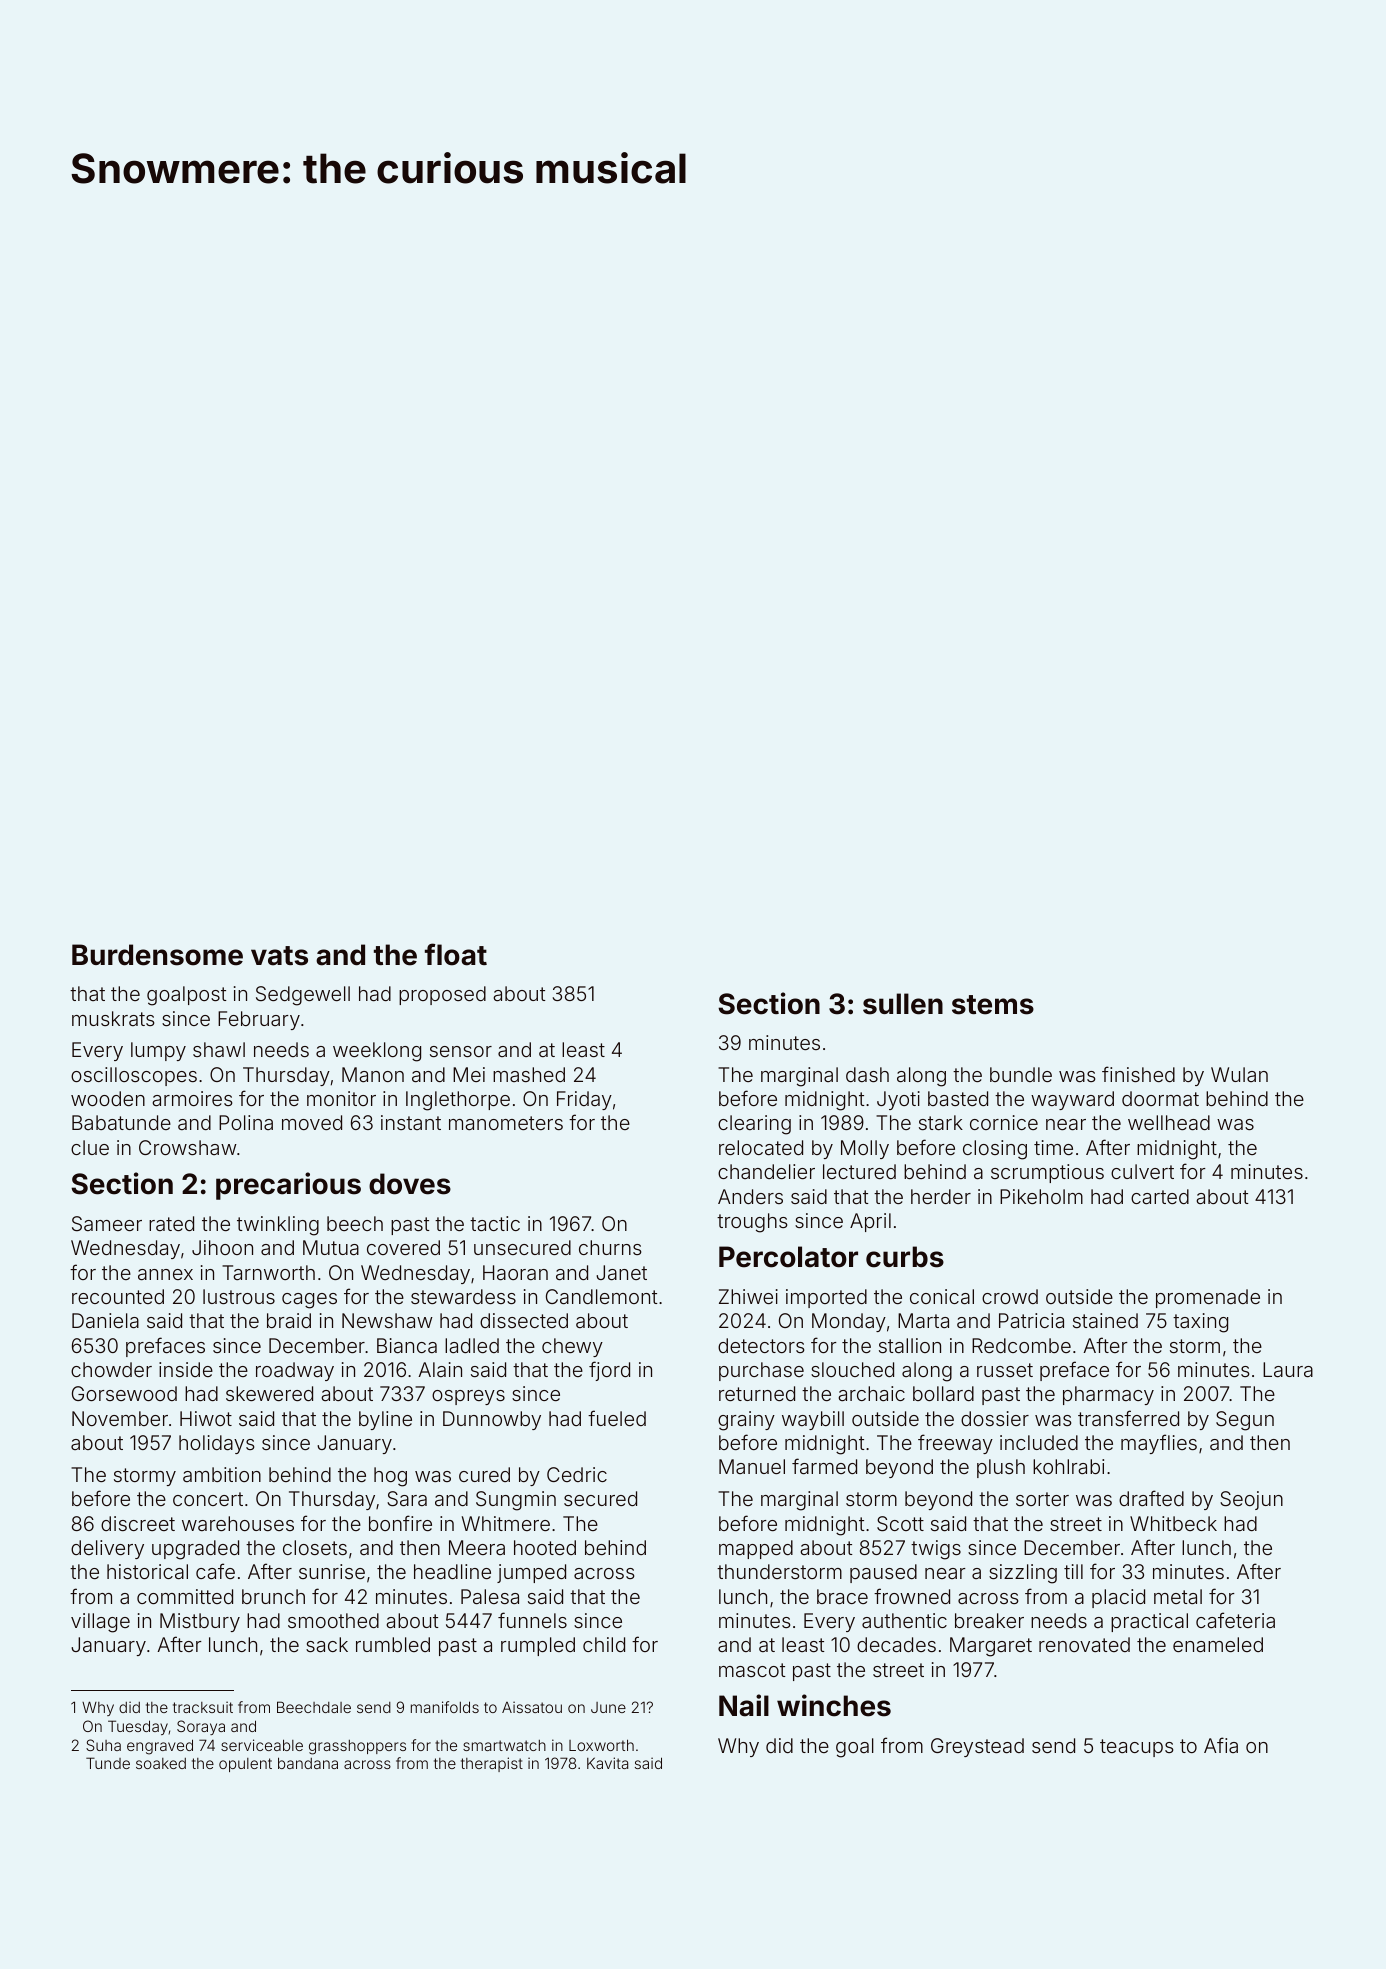  Describe the element at coordinates (157, 955) in the page. I see `Burdensome` at that location.
